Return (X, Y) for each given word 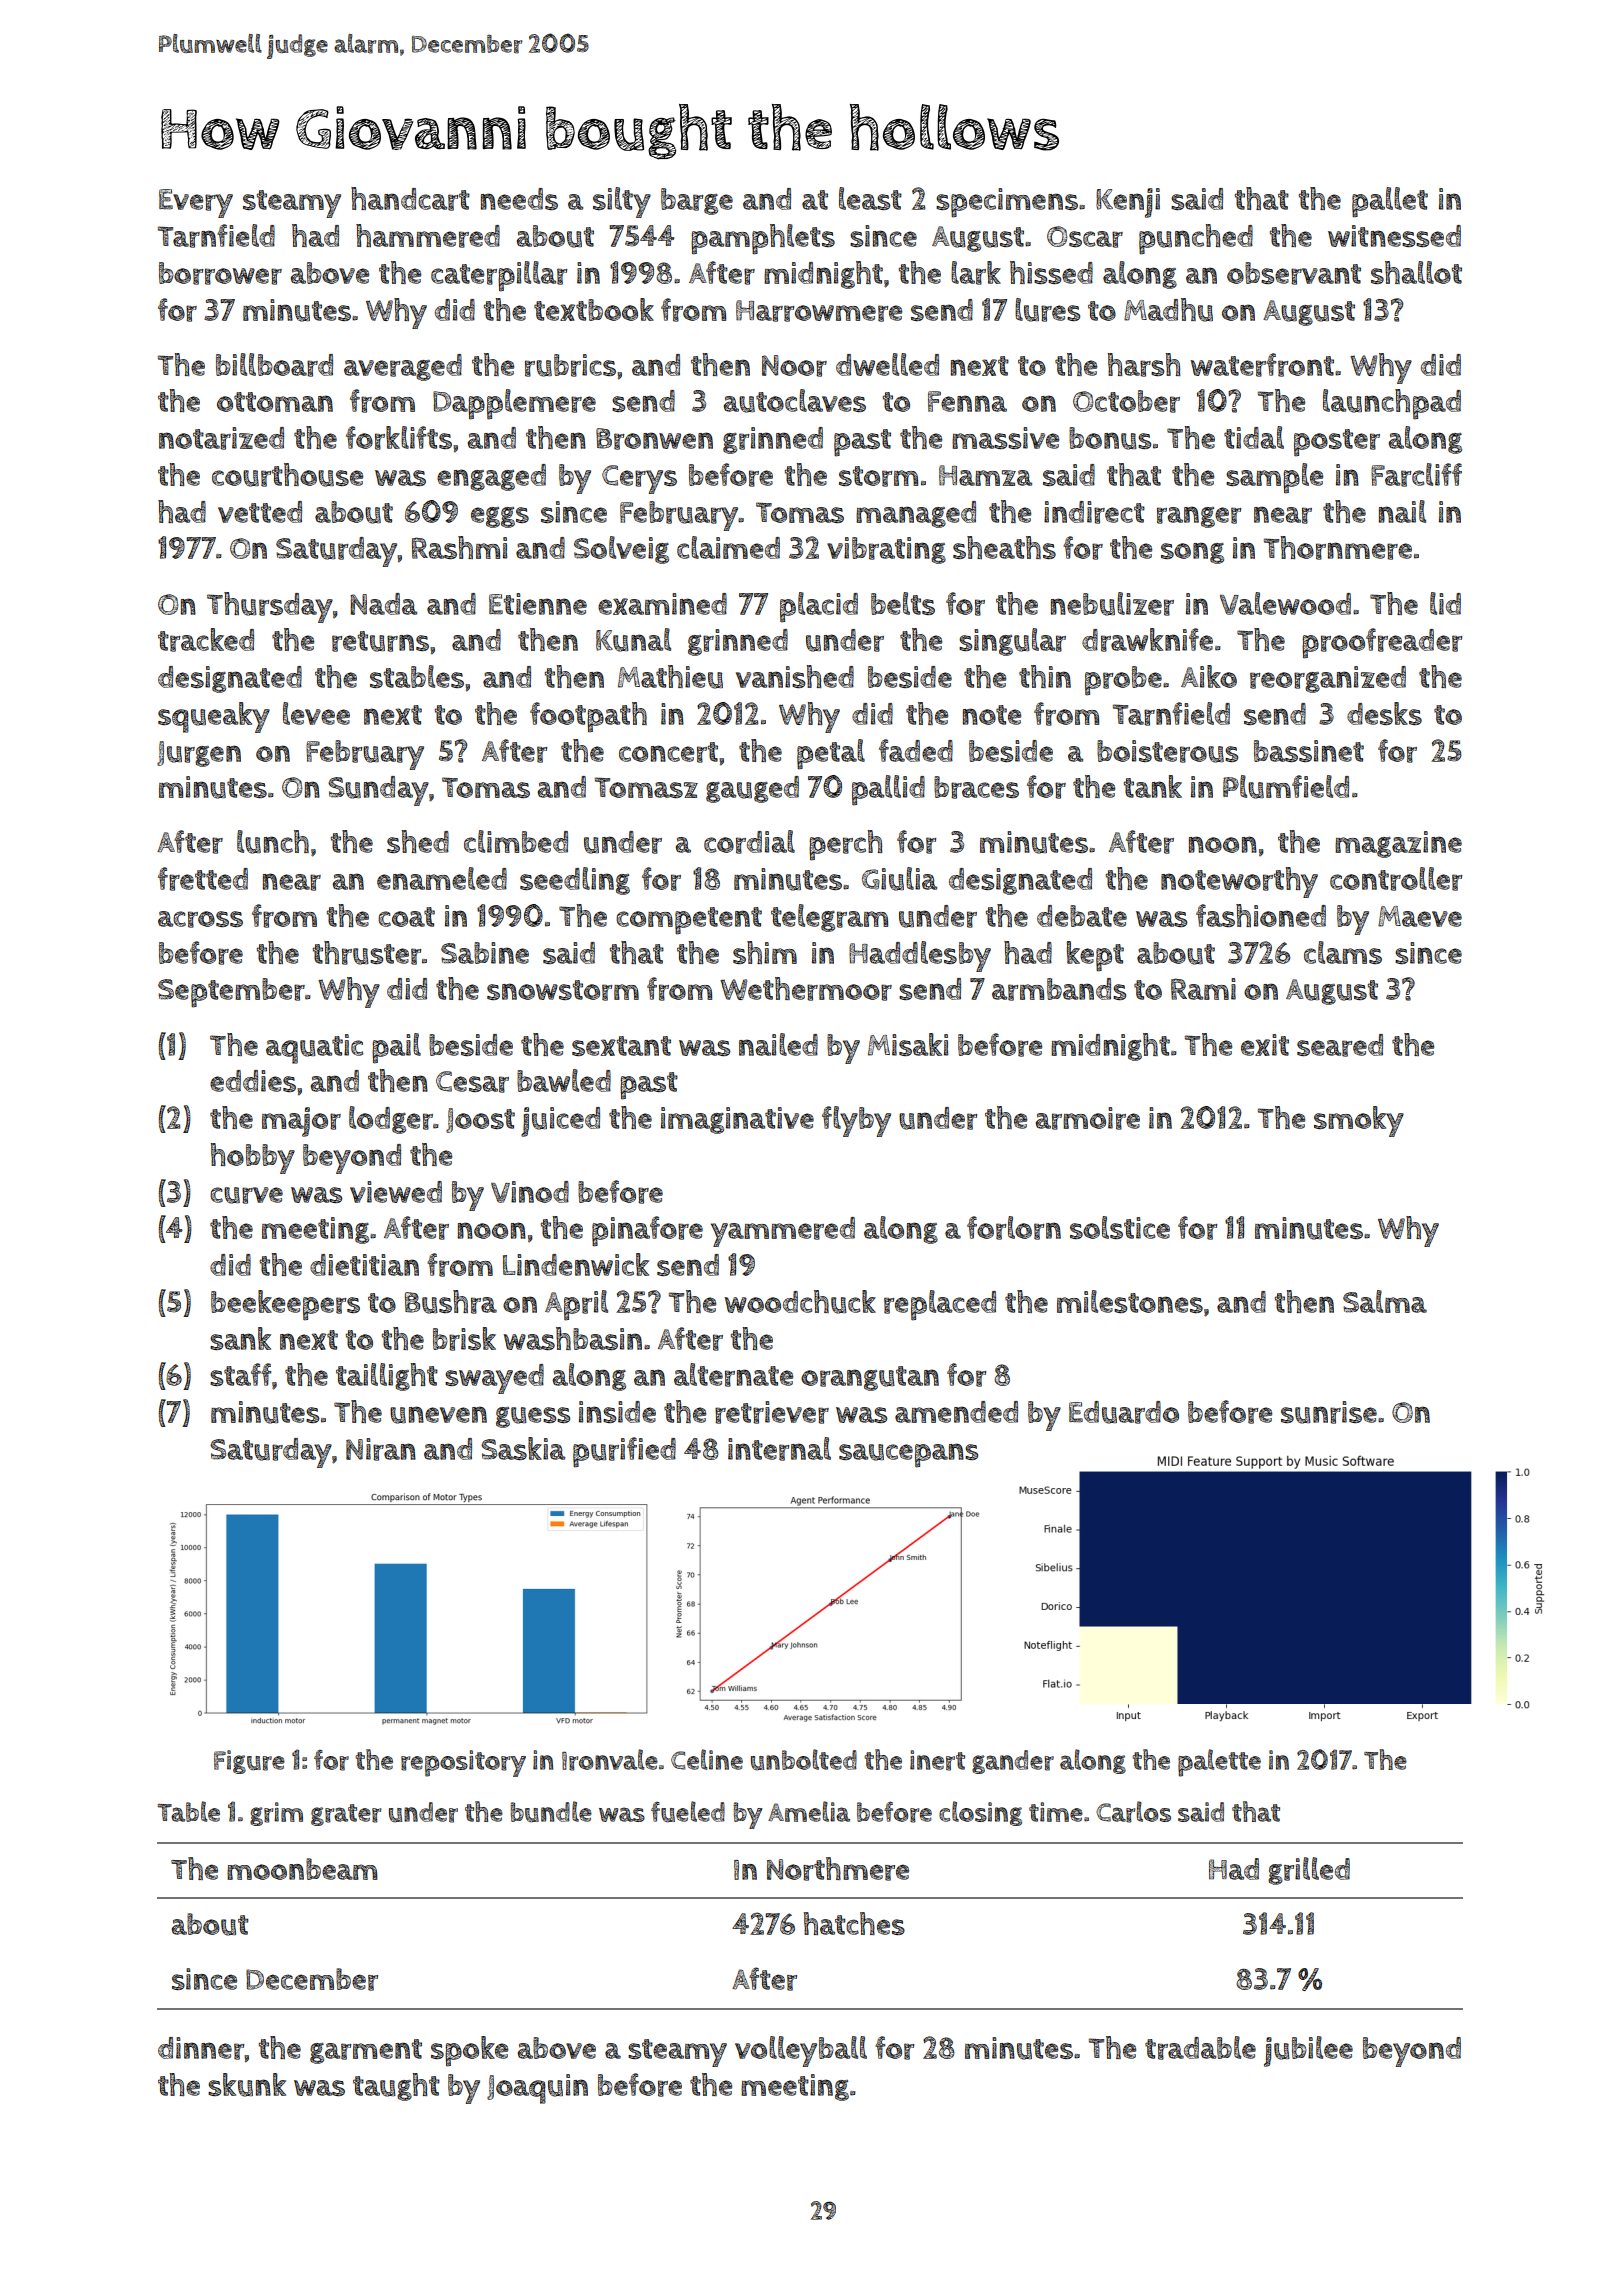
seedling (575, 881)
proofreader (1382, 643)
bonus (1110, 438)
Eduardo (1124, 1412)
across (200, 919)
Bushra (451, 1302)
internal (779, 1449)
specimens (1007, 203)
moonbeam (302, 1869)
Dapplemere (514, 404)
